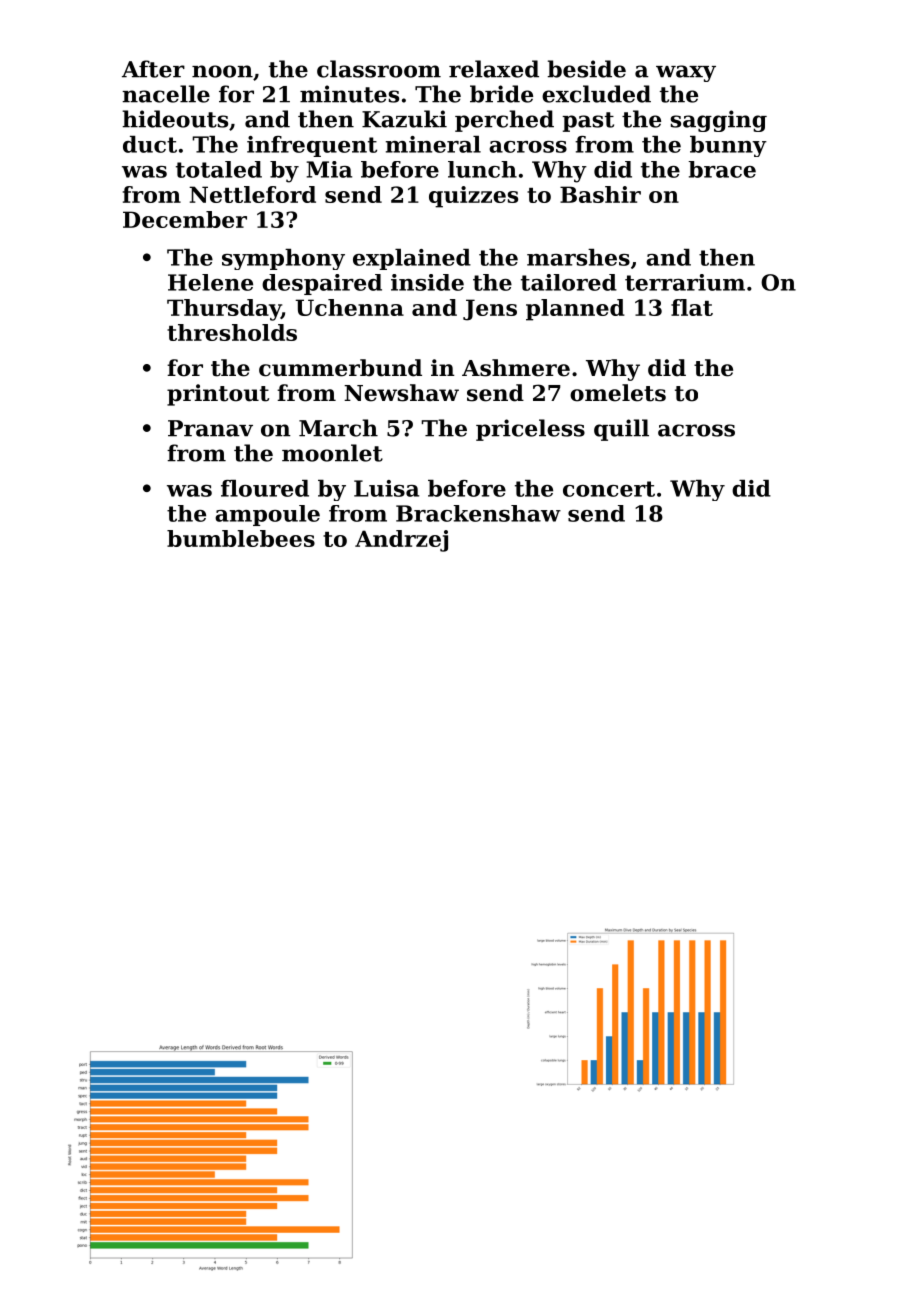  Describe the element at coordinates (473, 197) in the document. I see `quizzes` at that location.
